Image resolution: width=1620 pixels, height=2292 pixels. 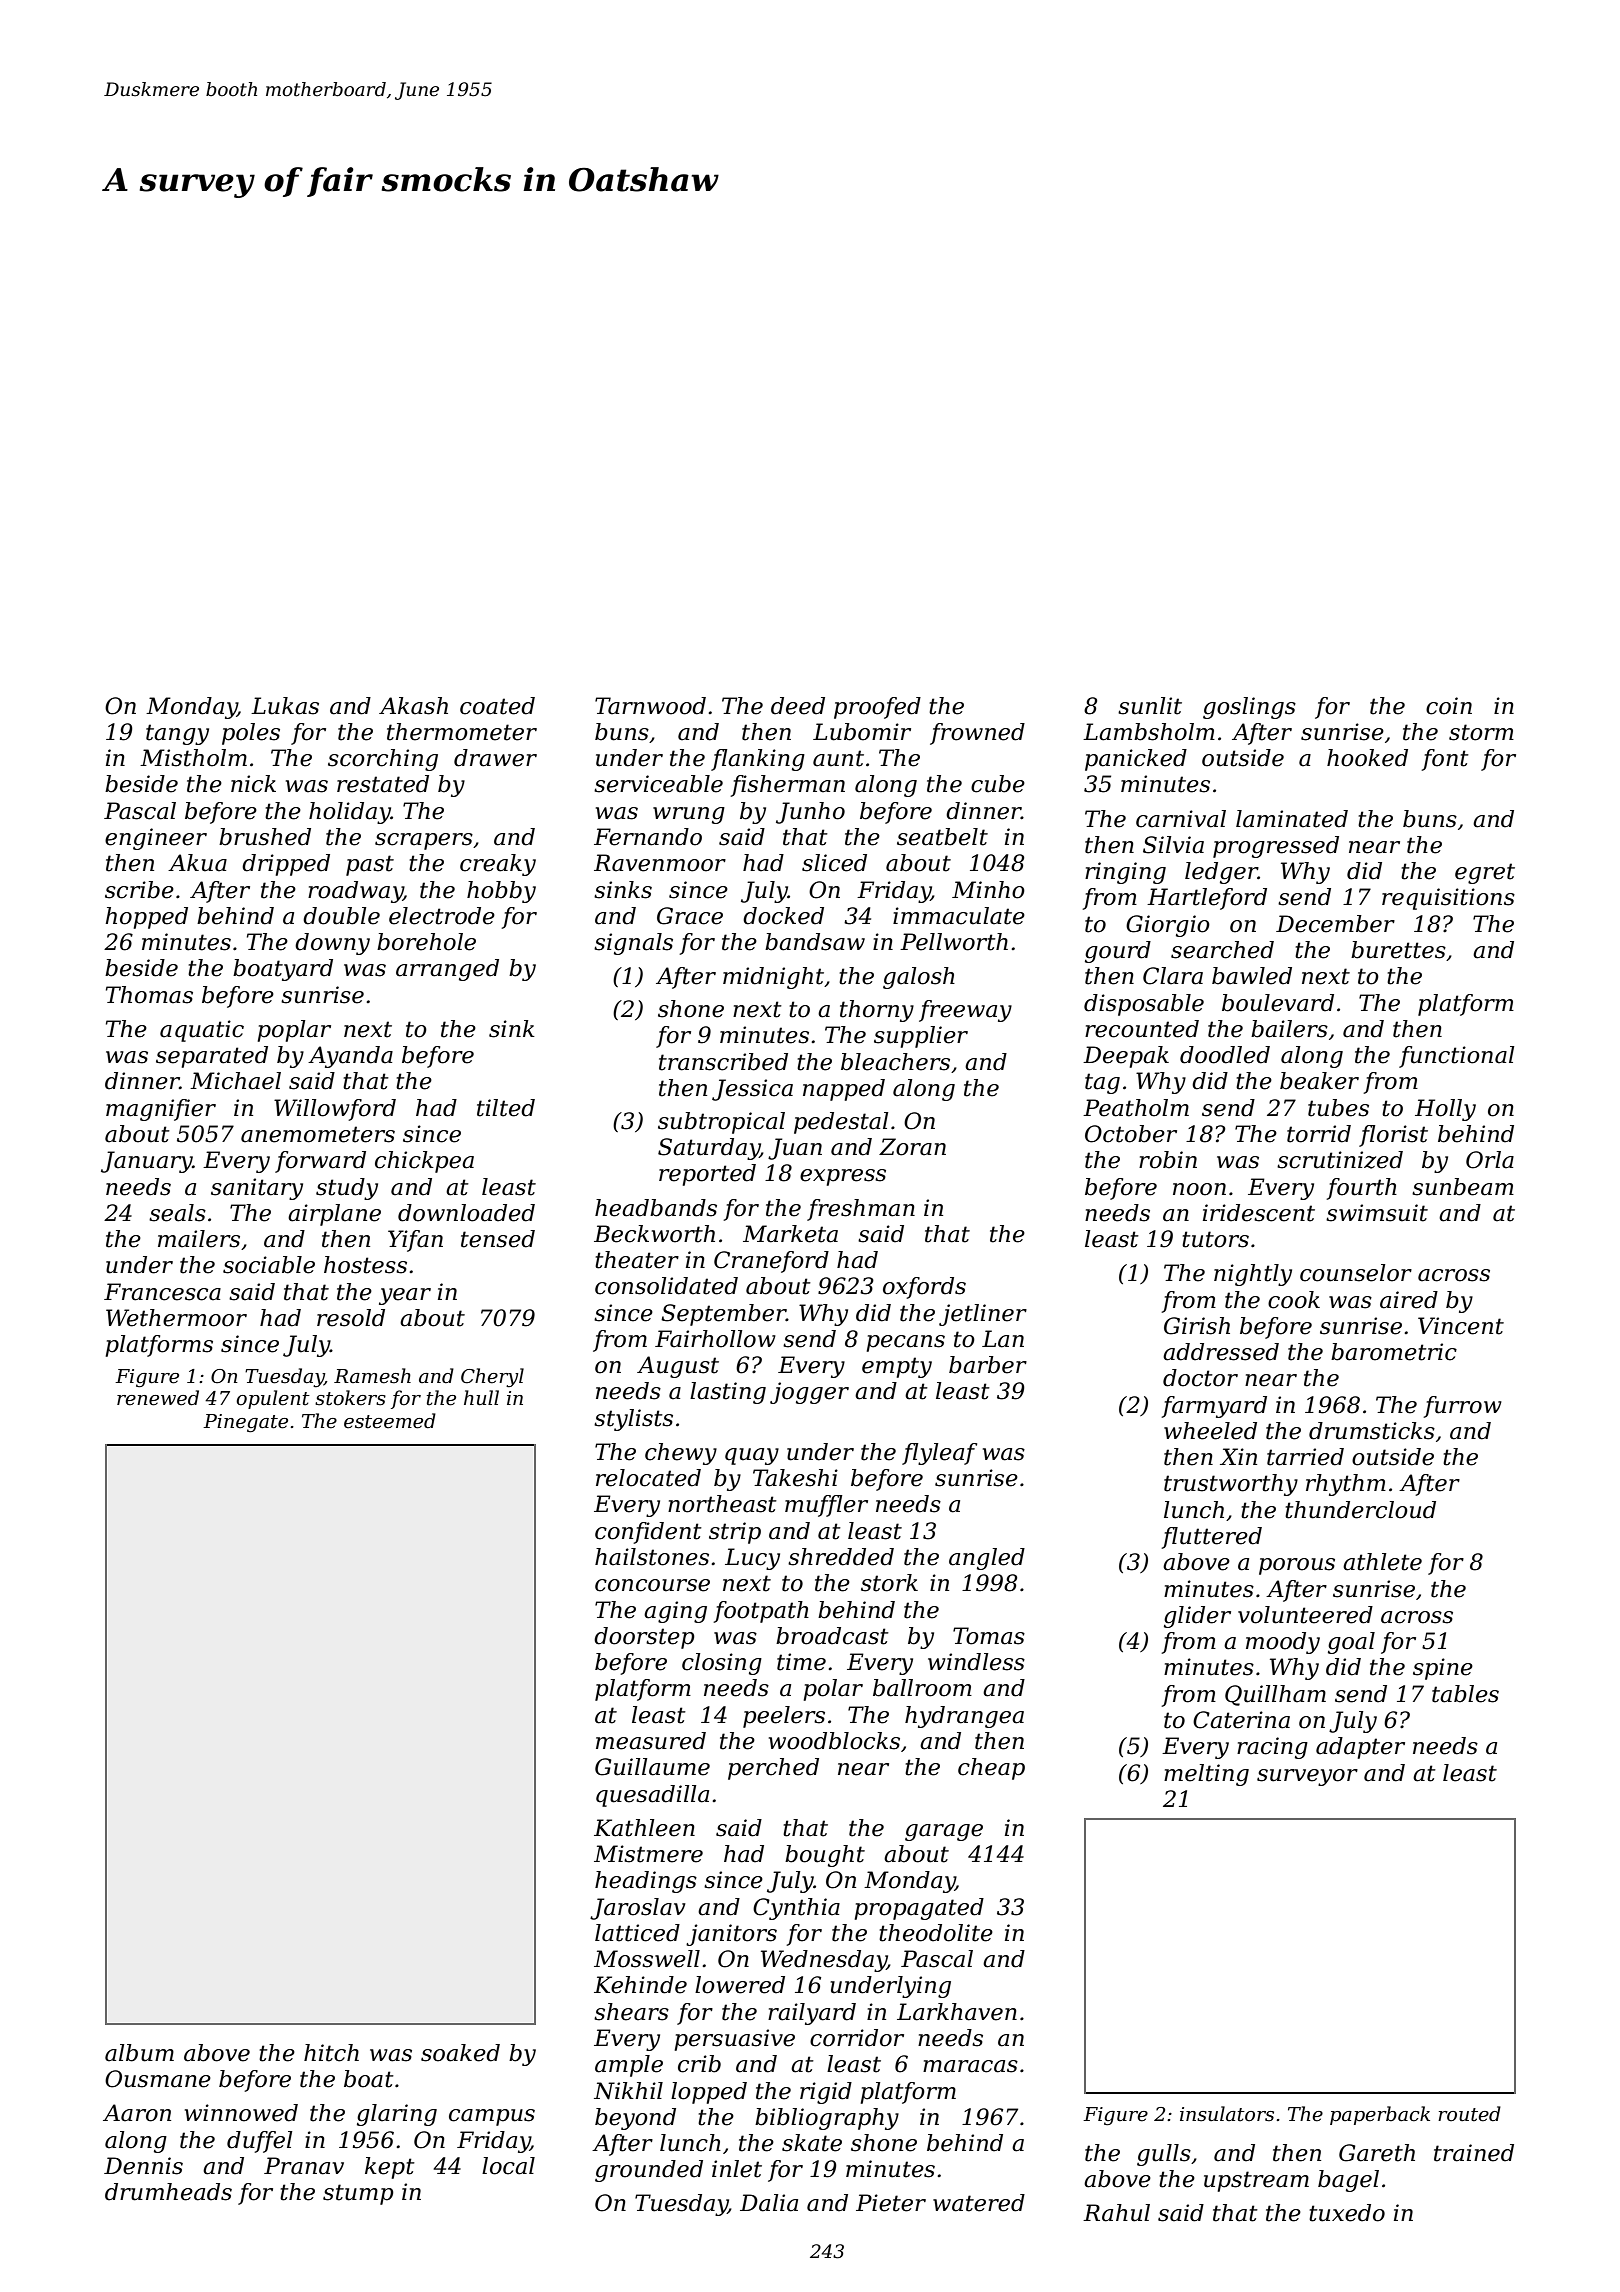 I want to click on goal, so click(x=1351, y=1643).
